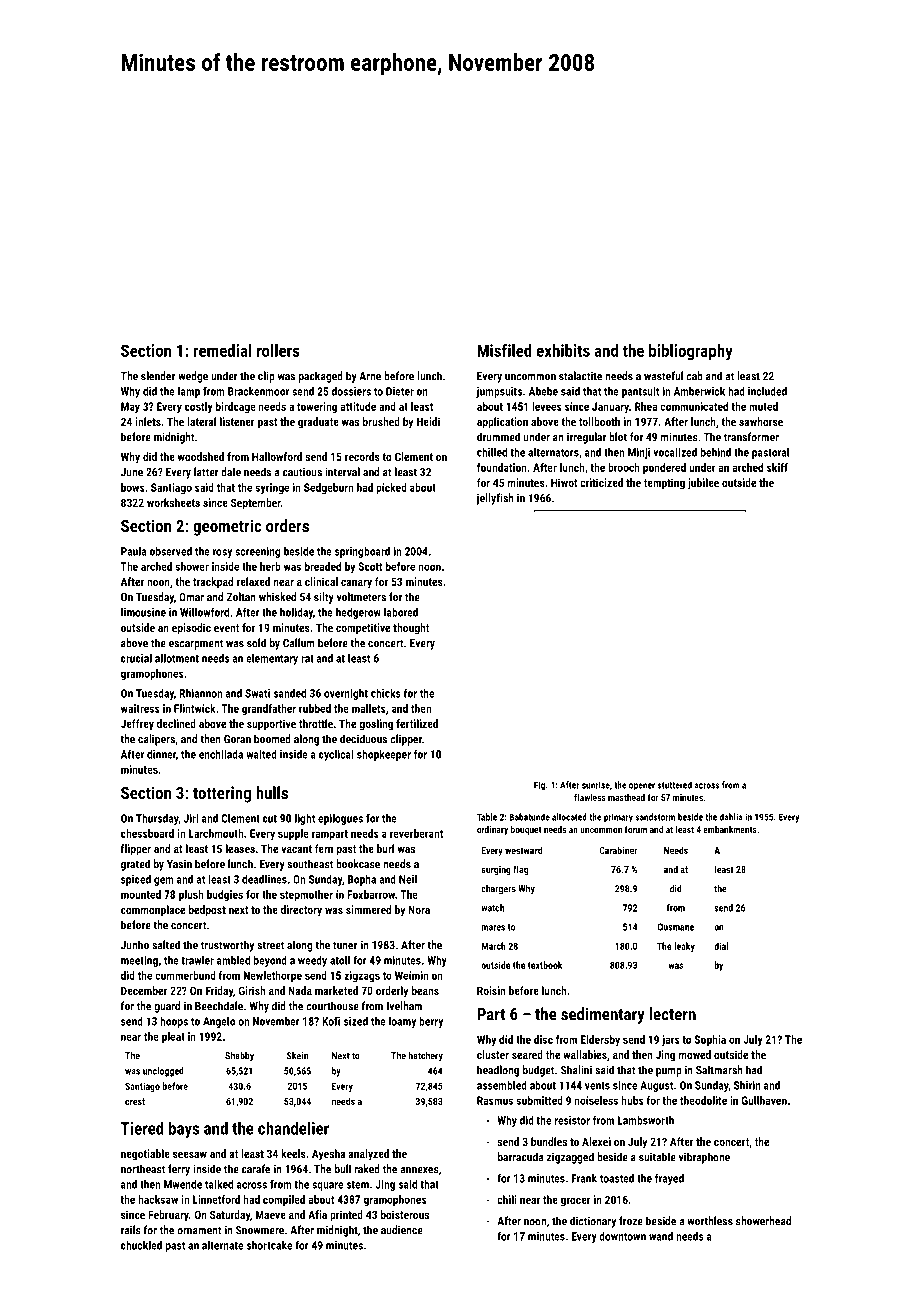 The image size is (924, 1308). What do you see at coordinates (675, 785) in the screenshot?
I see `stuttered` at bounding box center [675, 785].
